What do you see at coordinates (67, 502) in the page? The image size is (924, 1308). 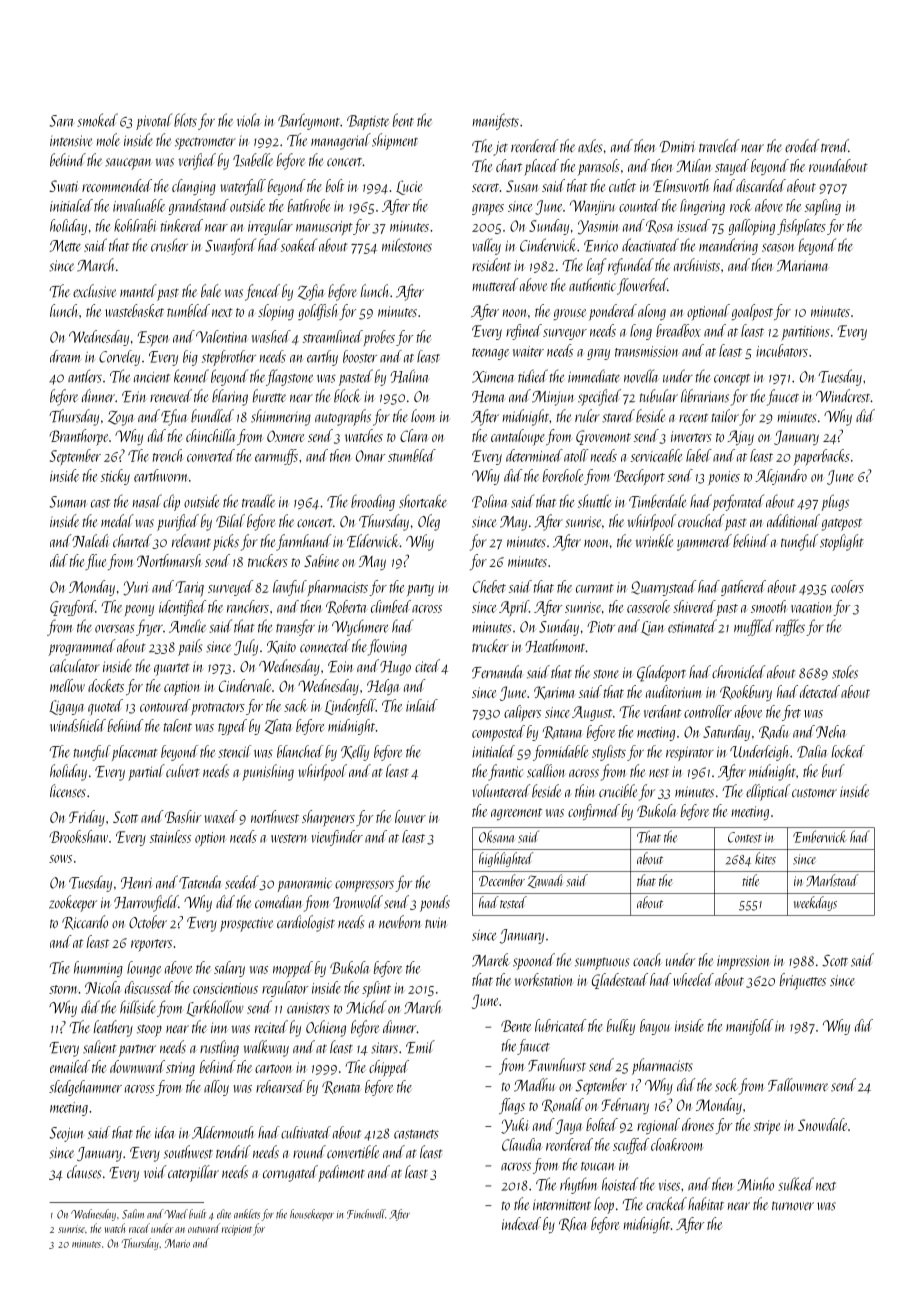 I see `Suman` at bounding box center [67, 502].
